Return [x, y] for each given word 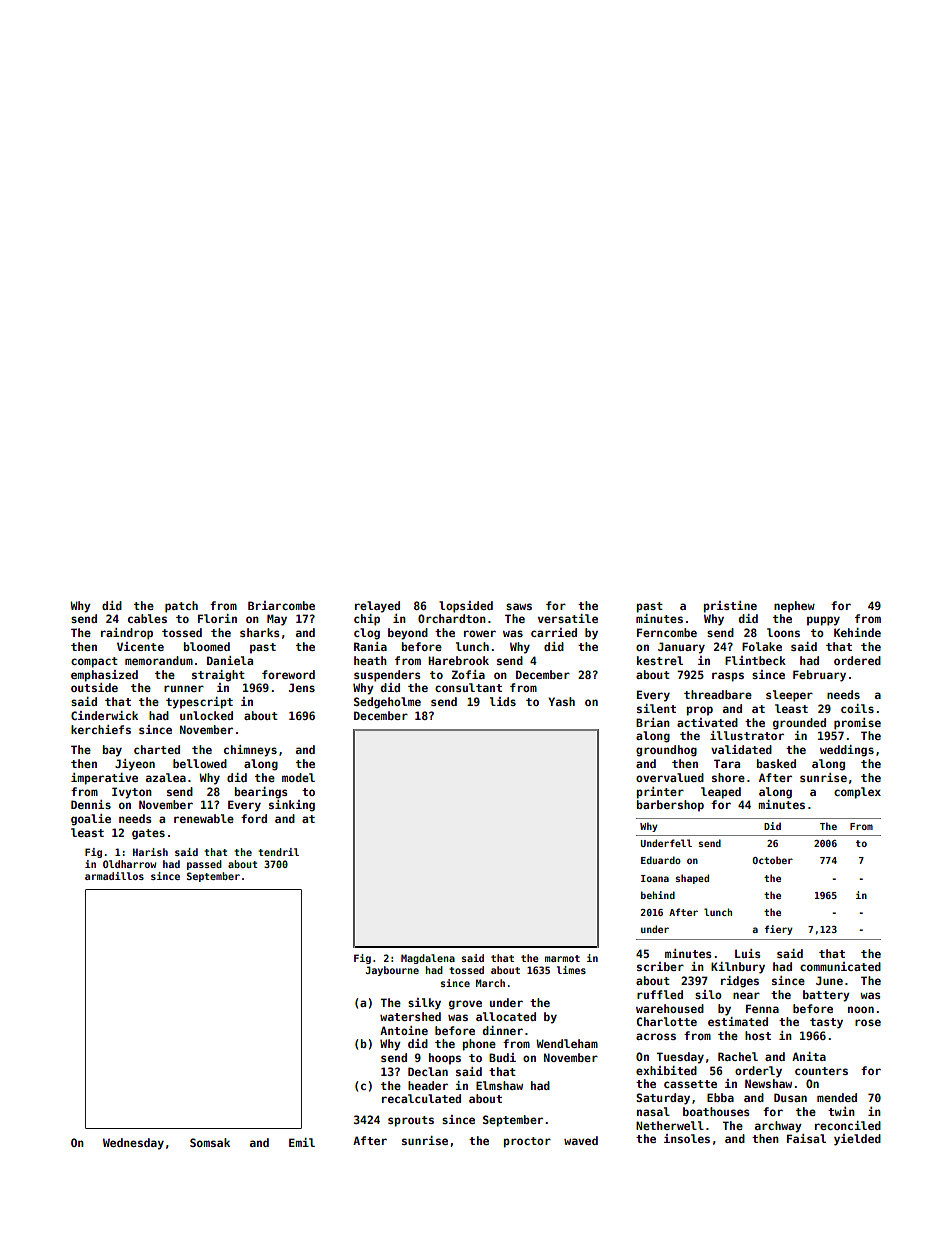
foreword [288, 674]
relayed [377, 607]
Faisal [806, 1138]
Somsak [210, 1142]
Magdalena [428, 959]
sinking [292, 806]
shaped [692, 879]
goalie [91, 820]
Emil [302, 1142]
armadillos [114, 876]
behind [658, 895]
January [681, 648]
